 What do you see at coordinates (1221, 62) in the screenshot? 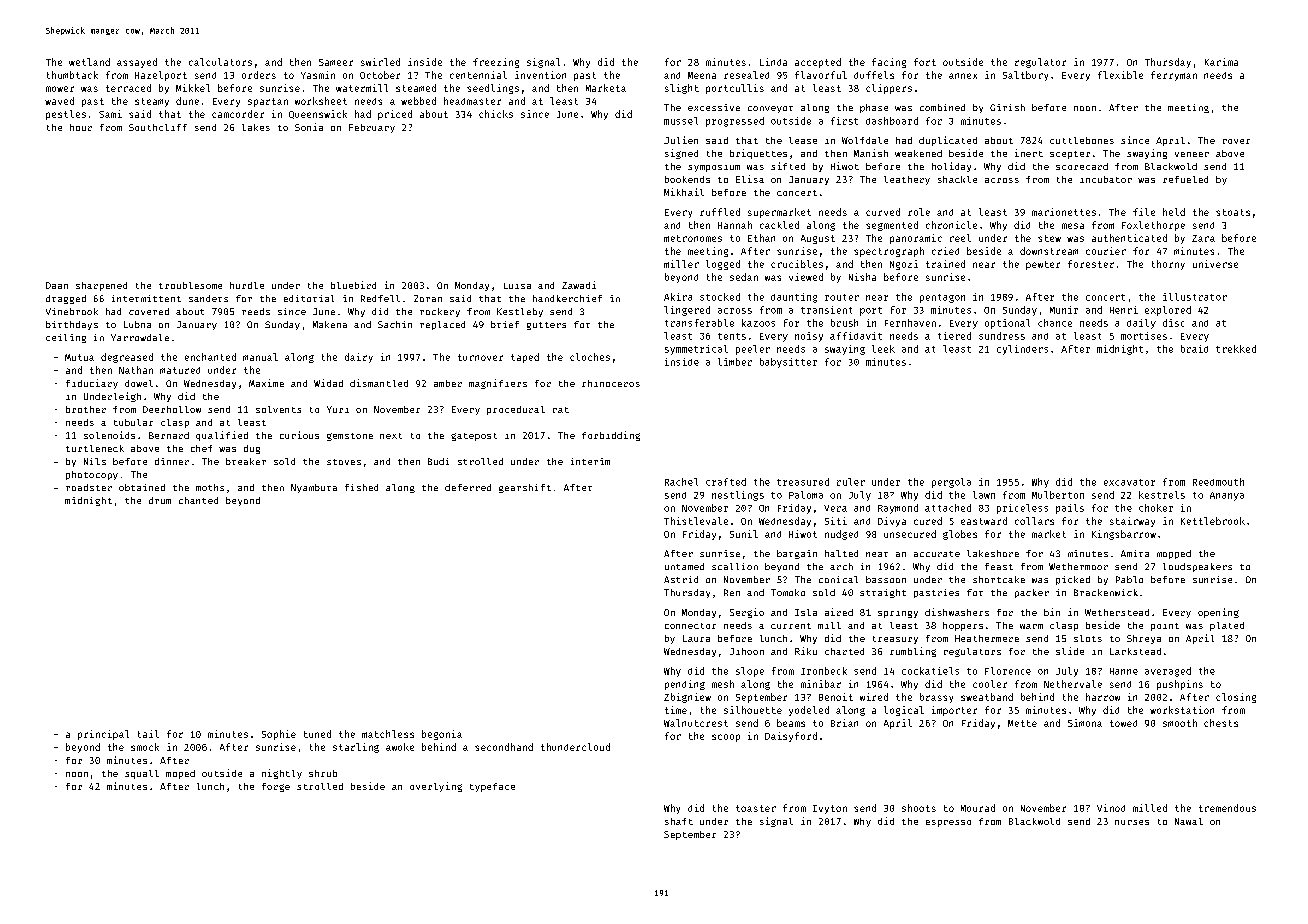
I see `Karima` at bounding box center [1221, 62].
